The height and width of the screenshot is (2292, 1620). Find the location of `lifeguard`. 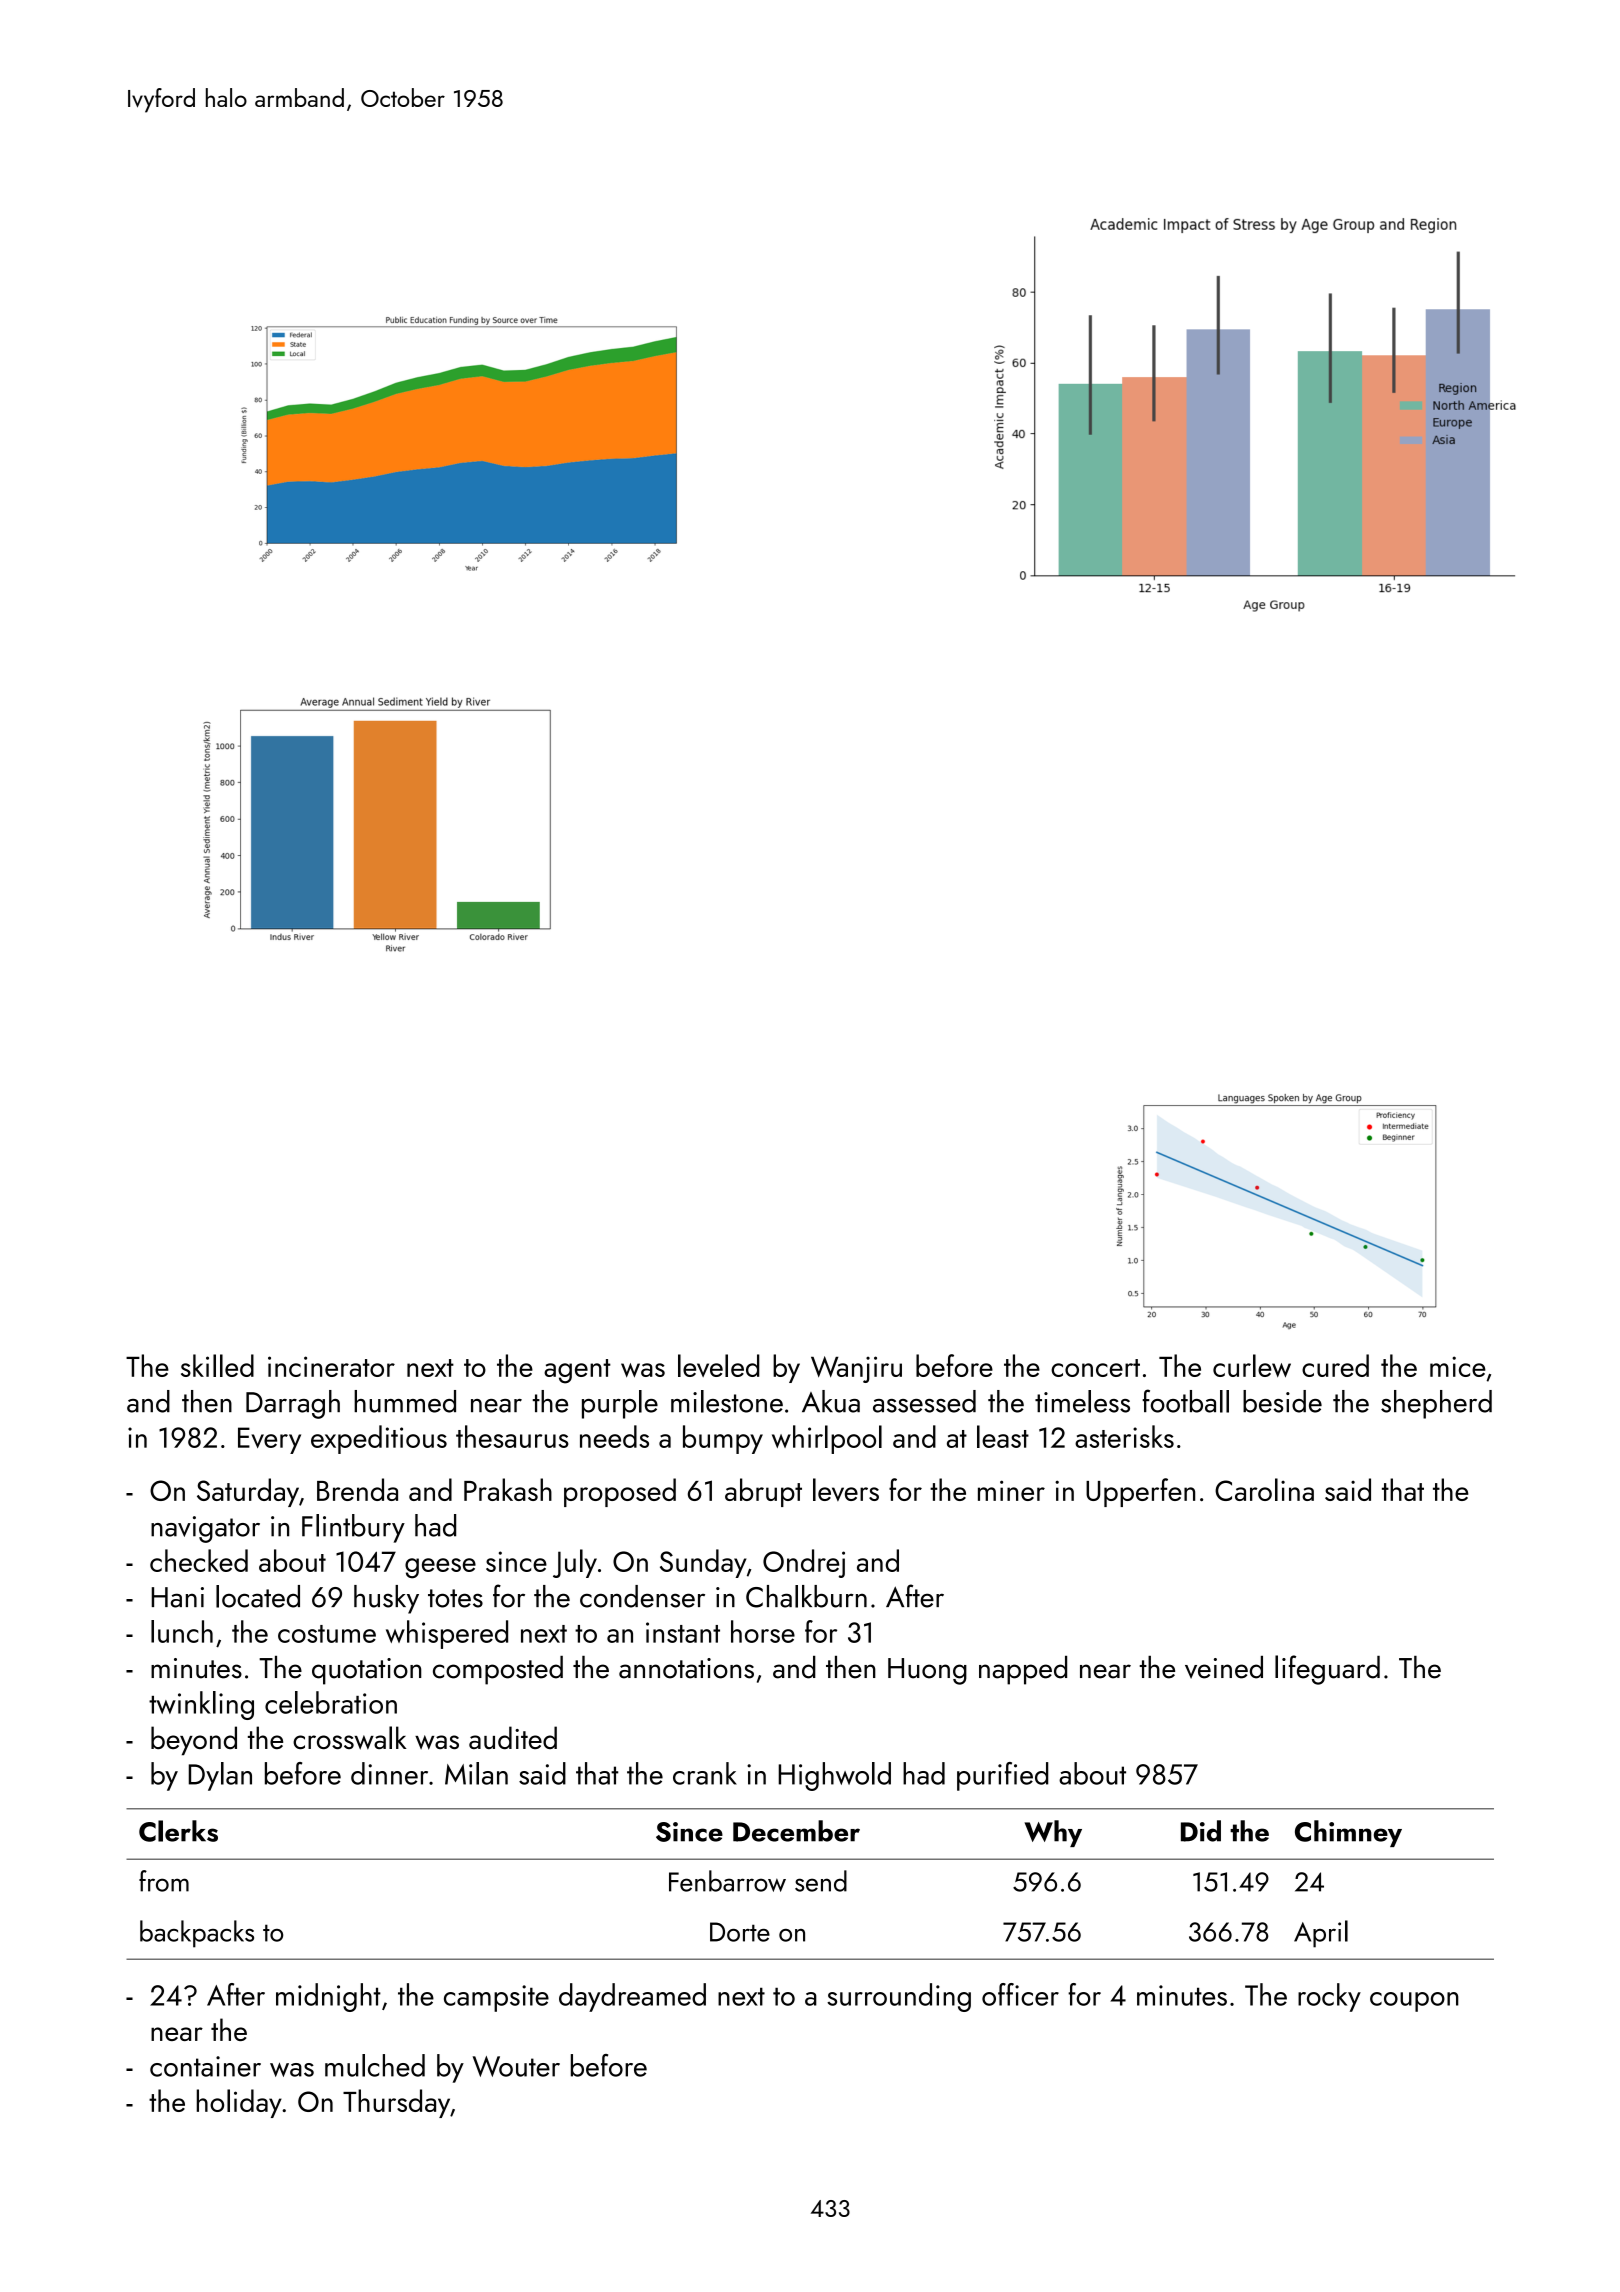

lifeguard is located at coordinates (1327, 1670).
